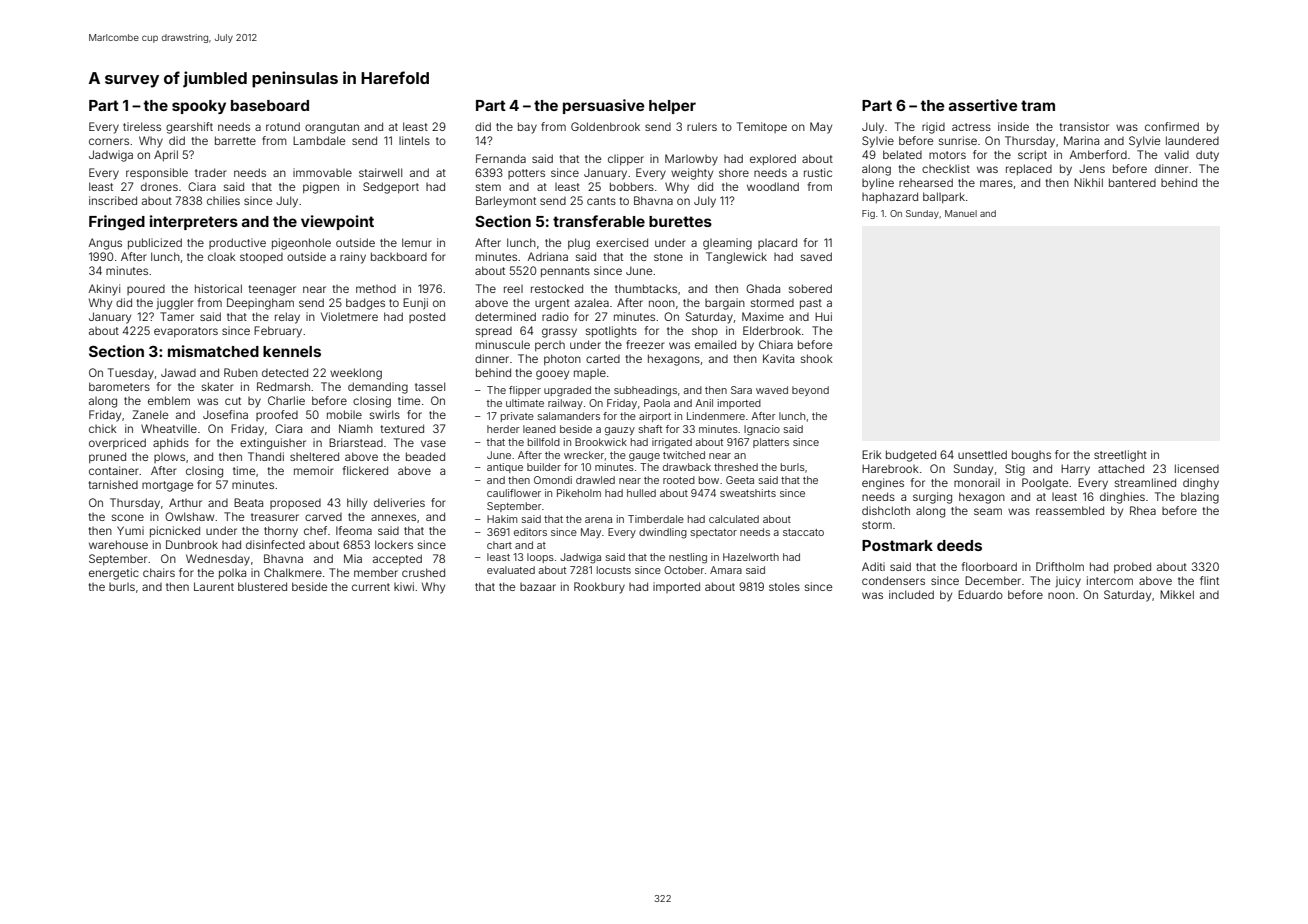 The image size is (1308, 924). I want to click on Eduardo, so click(980, 594).
